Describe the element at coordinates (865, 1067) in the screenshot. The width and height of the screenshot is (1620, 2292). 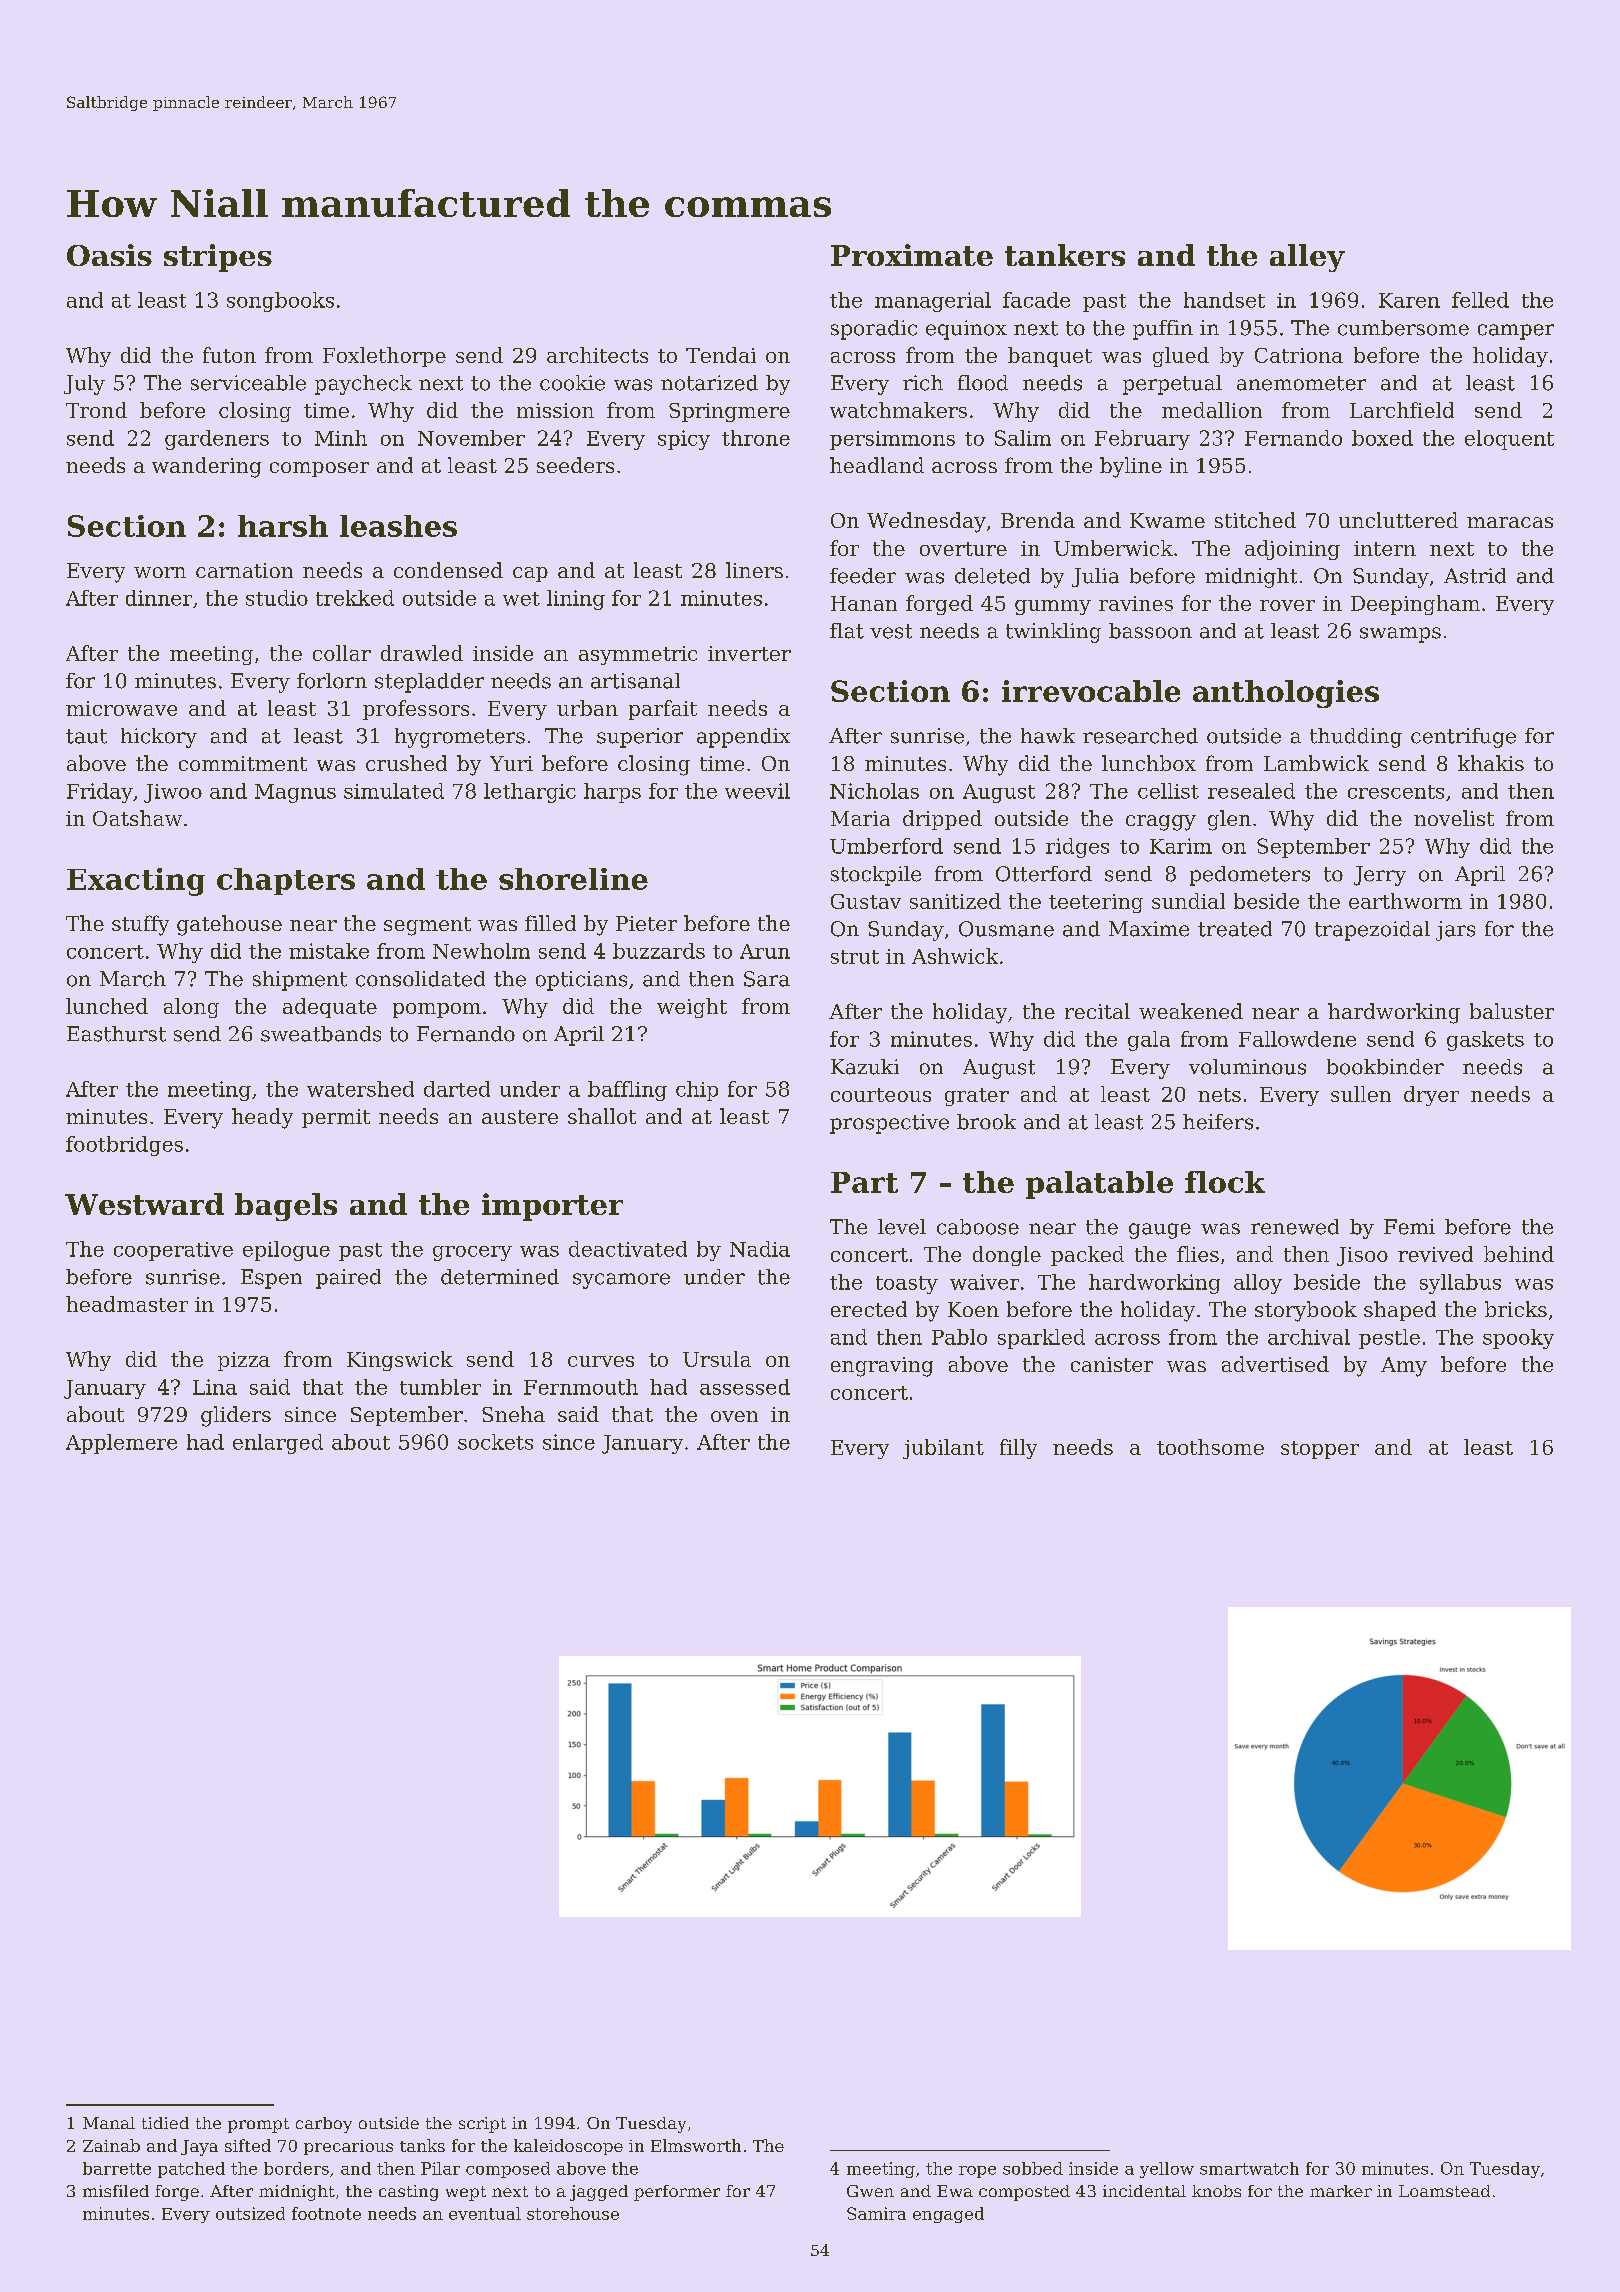
I see `Kazuki` at that location.
